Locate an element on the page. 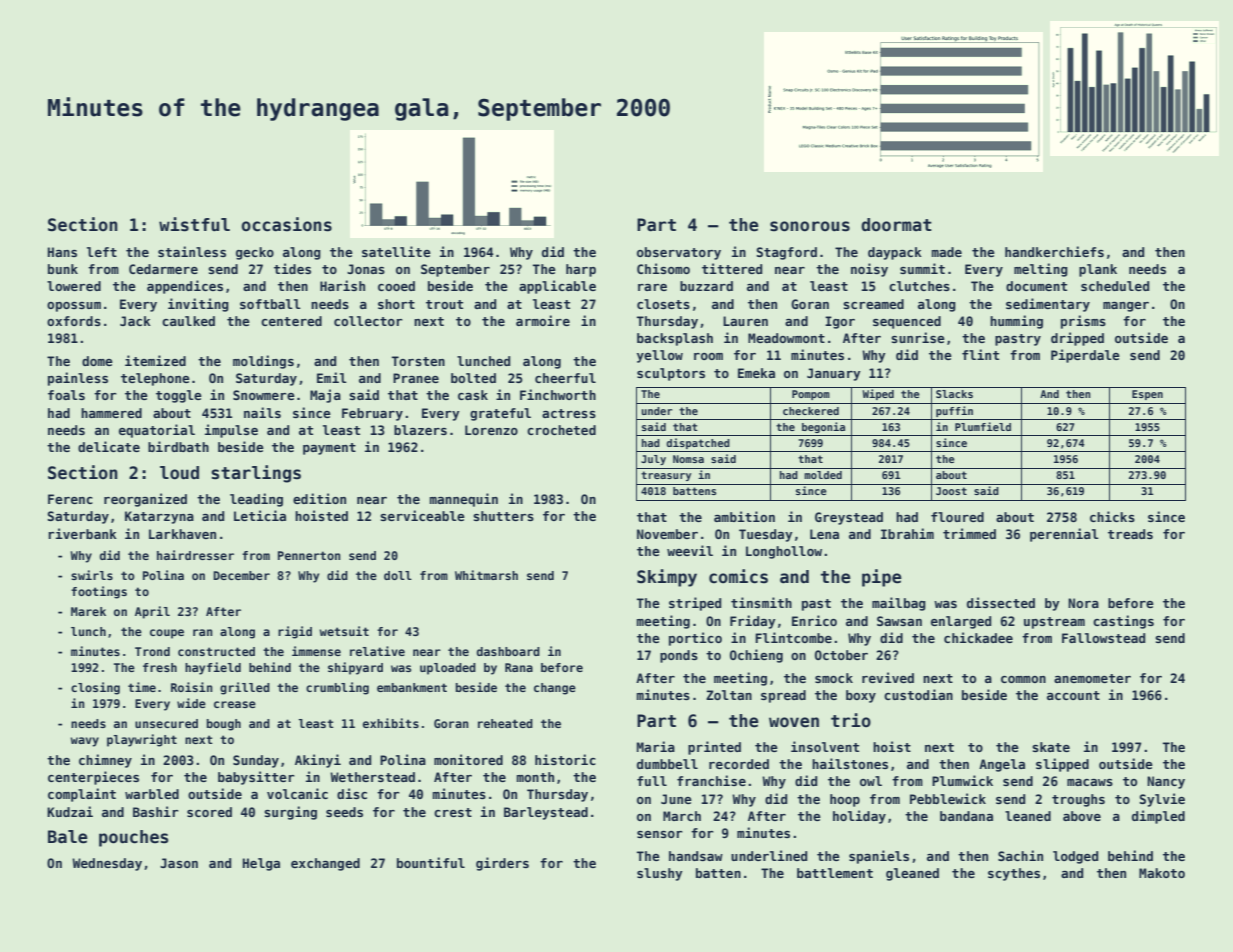 This document has width=1233, height=952. delicate is located at coordinates (109, 446).
